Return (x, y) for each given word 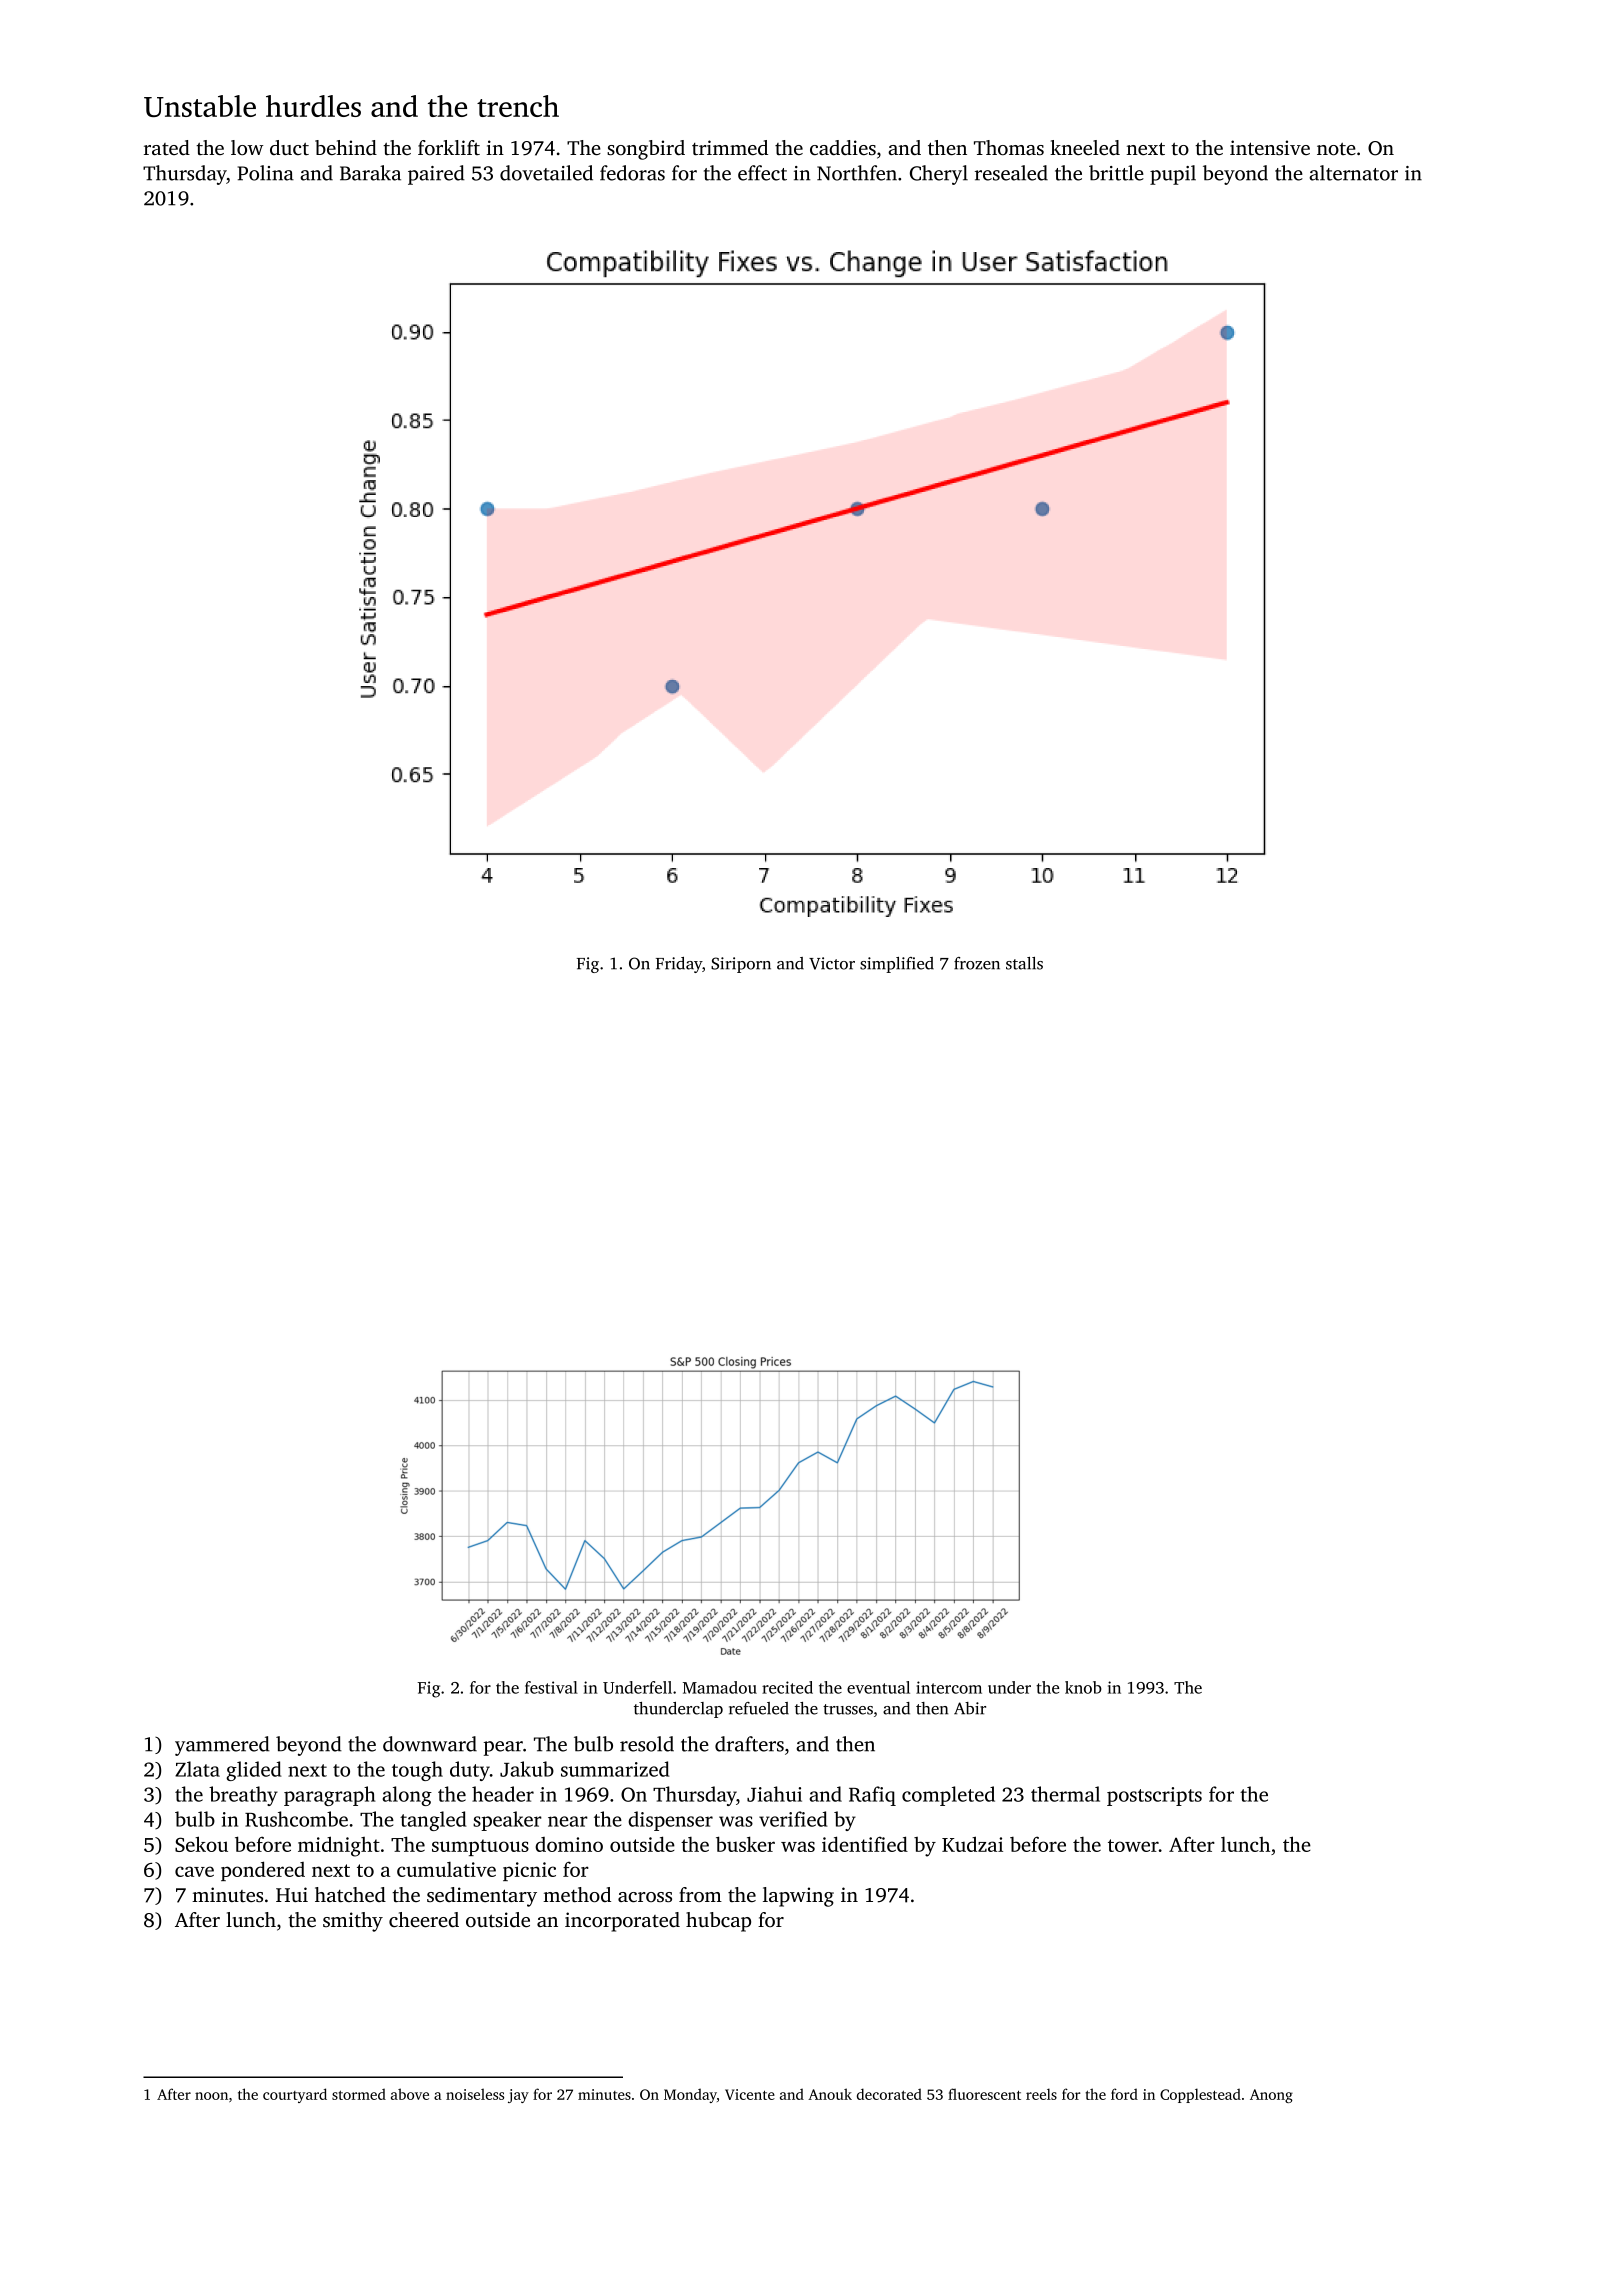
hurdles (313, 106)
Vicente (750, 2094)
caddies (843, 147)
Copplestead (1200, 2095)
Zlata (197, 1769)
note (1336, 149)
